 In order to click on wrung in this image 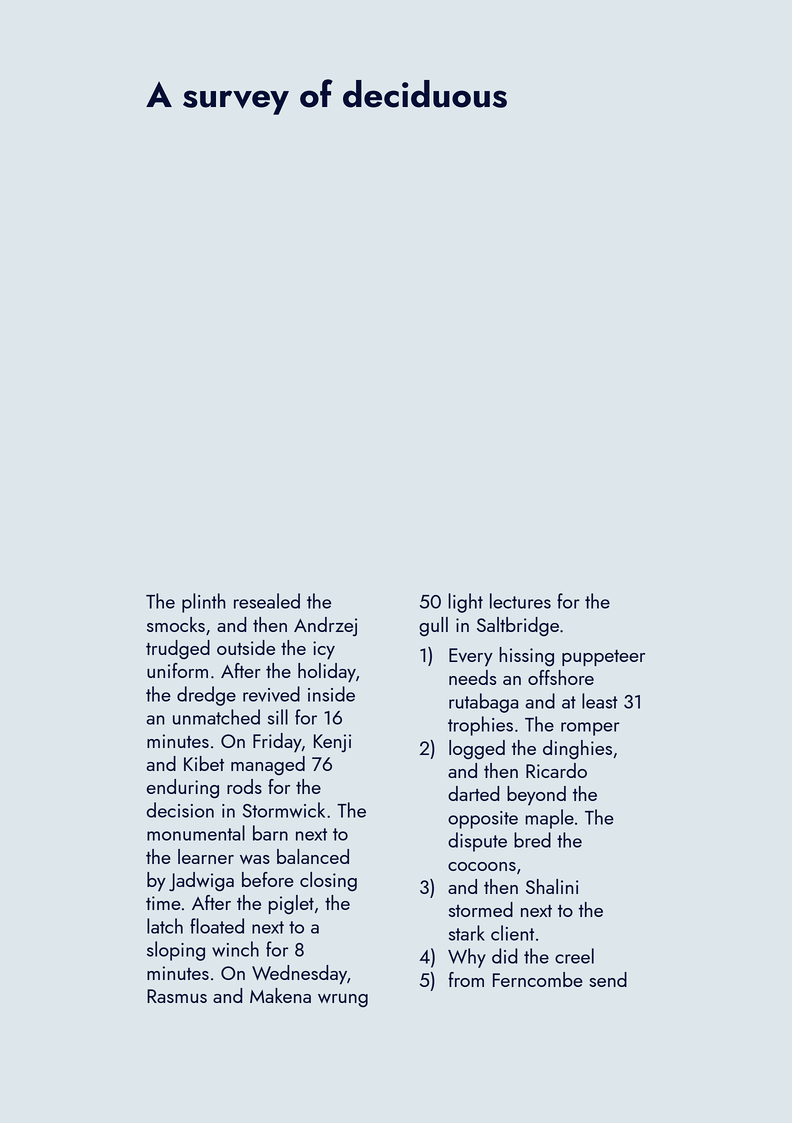, I will do `click(343, 1000)`.
